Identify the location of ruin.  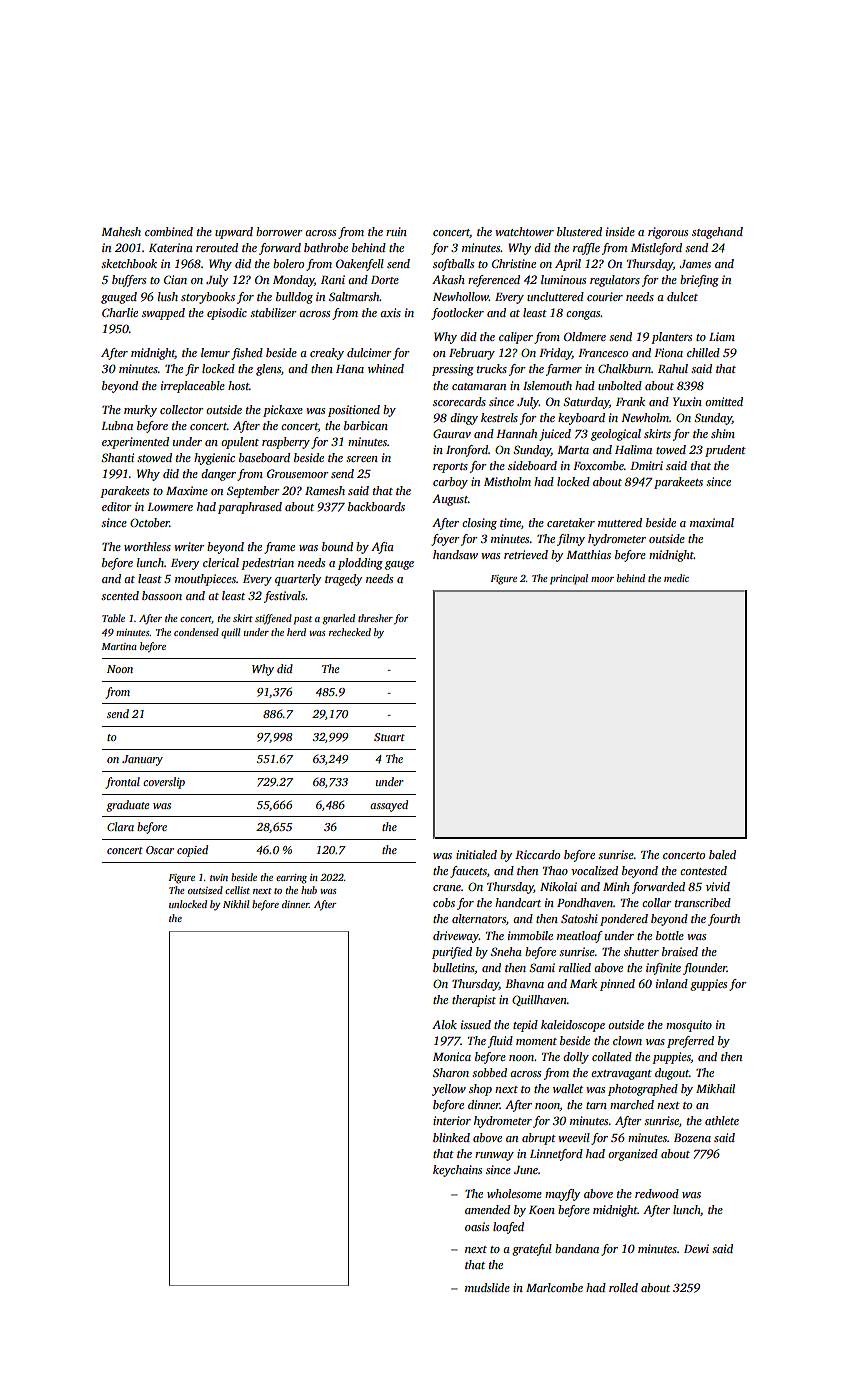
(396, 231).
